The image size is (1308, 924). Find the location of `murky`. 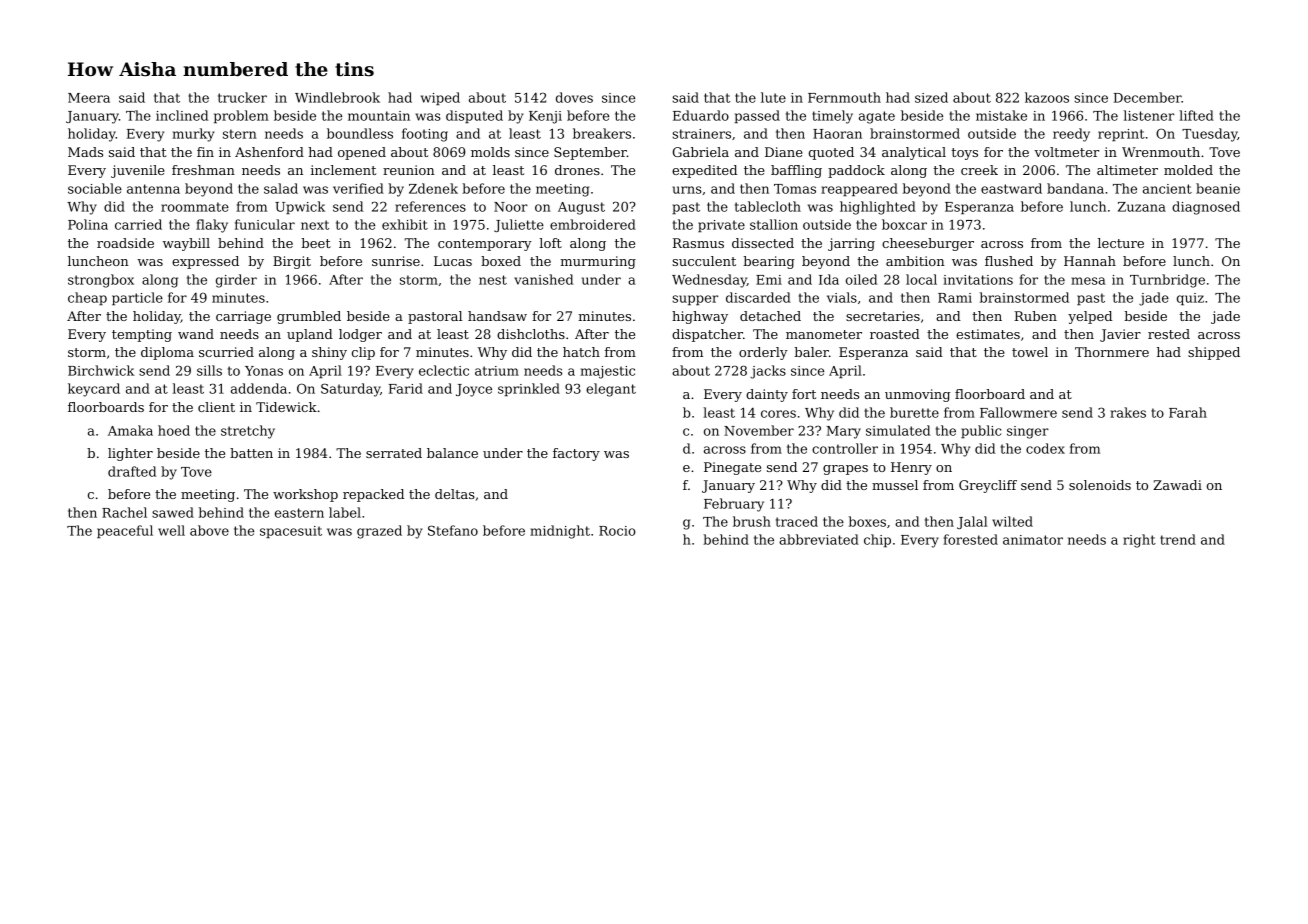

murky is located at coordinates (193, 135).
